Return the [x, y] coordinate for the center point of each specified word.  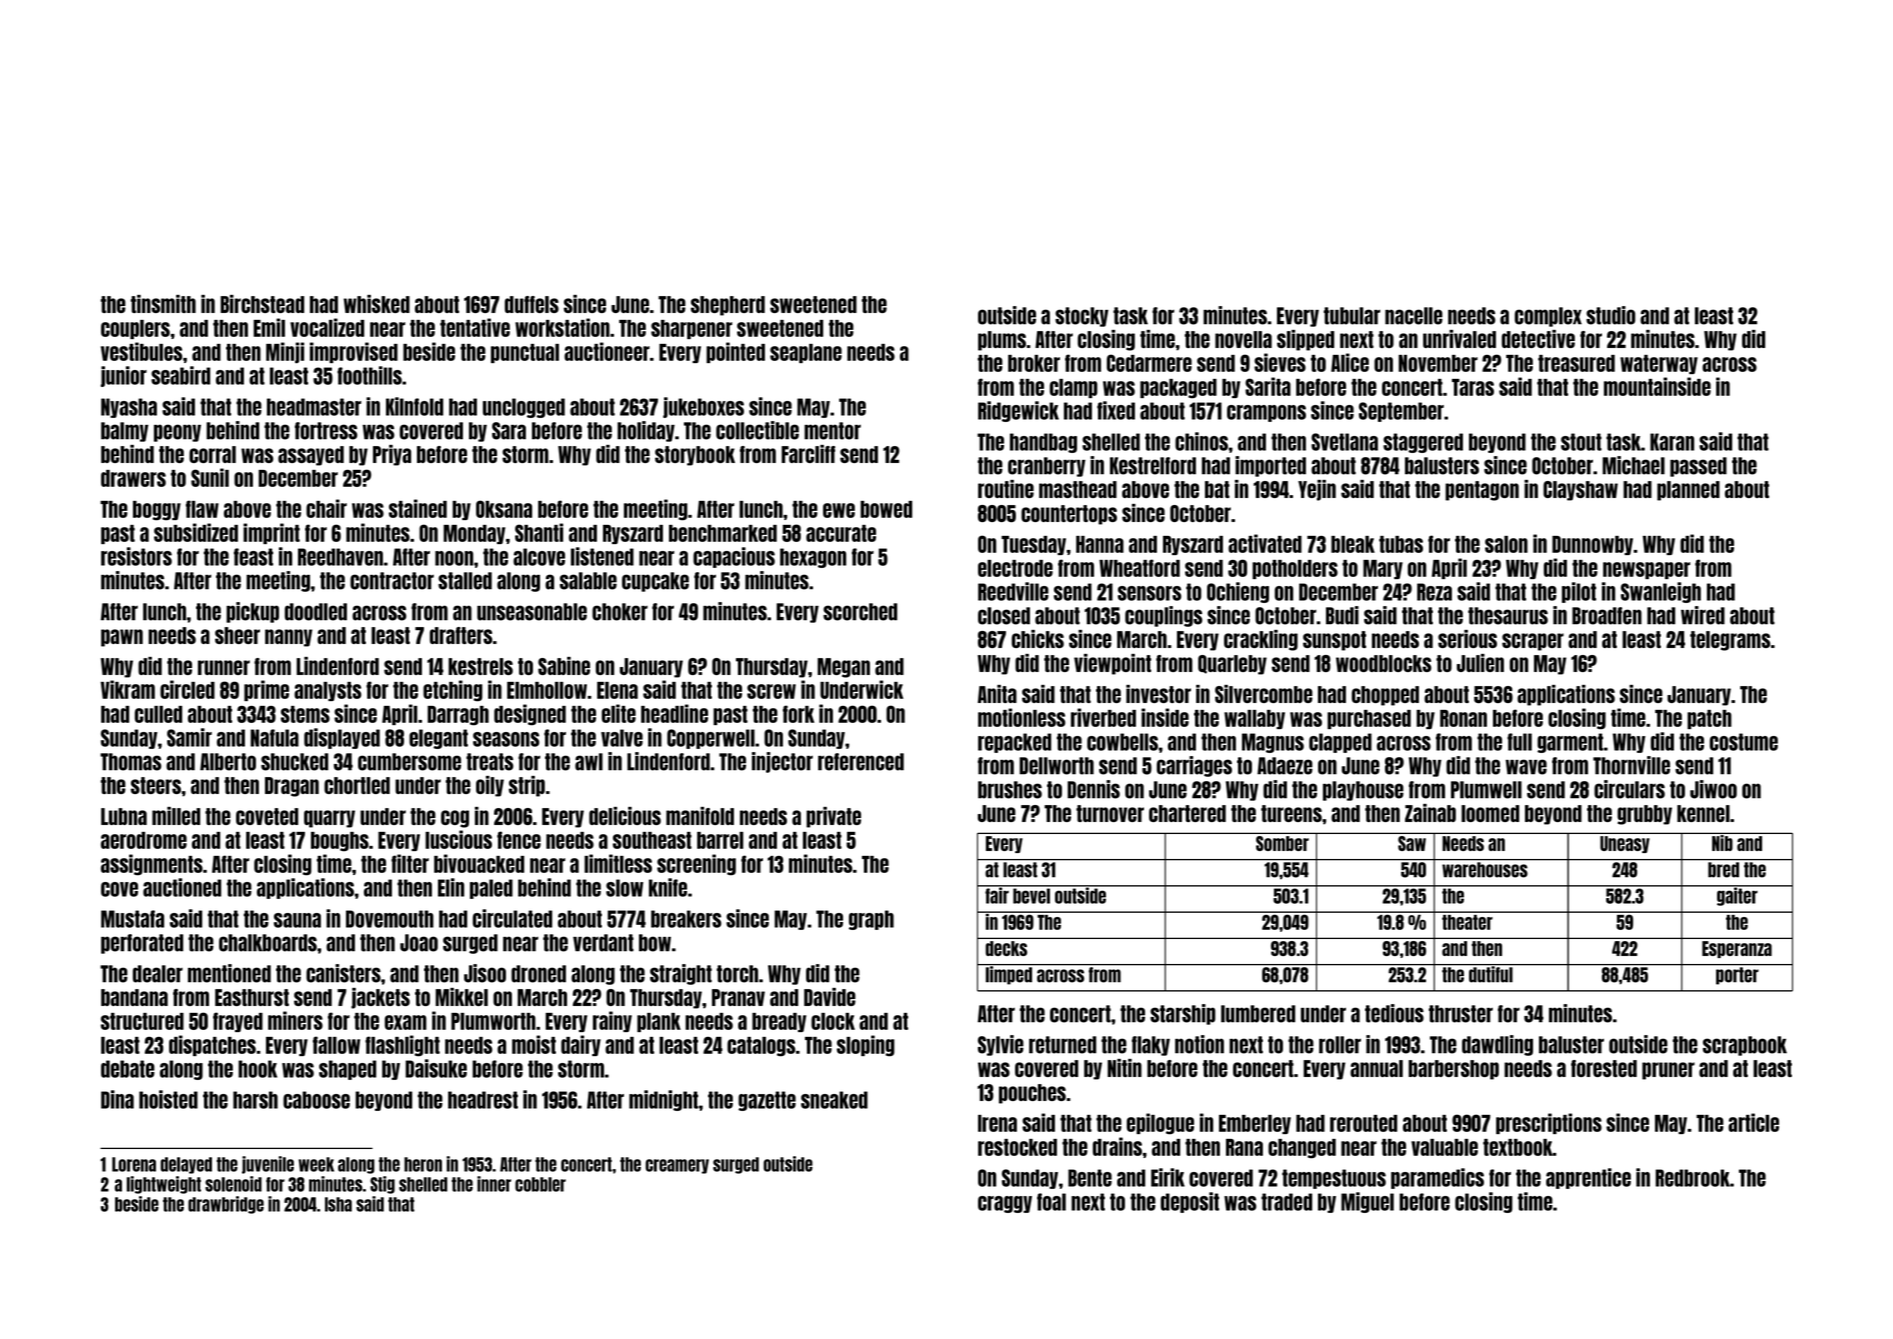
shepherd [728, 306]
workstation [562, 327]
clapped [1340, 743]
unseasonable [532, 612]
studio [1610, 315]
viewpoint [1112, 664]
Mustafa [132, 919]
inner [494, 1184]
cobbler [540, 1184]
